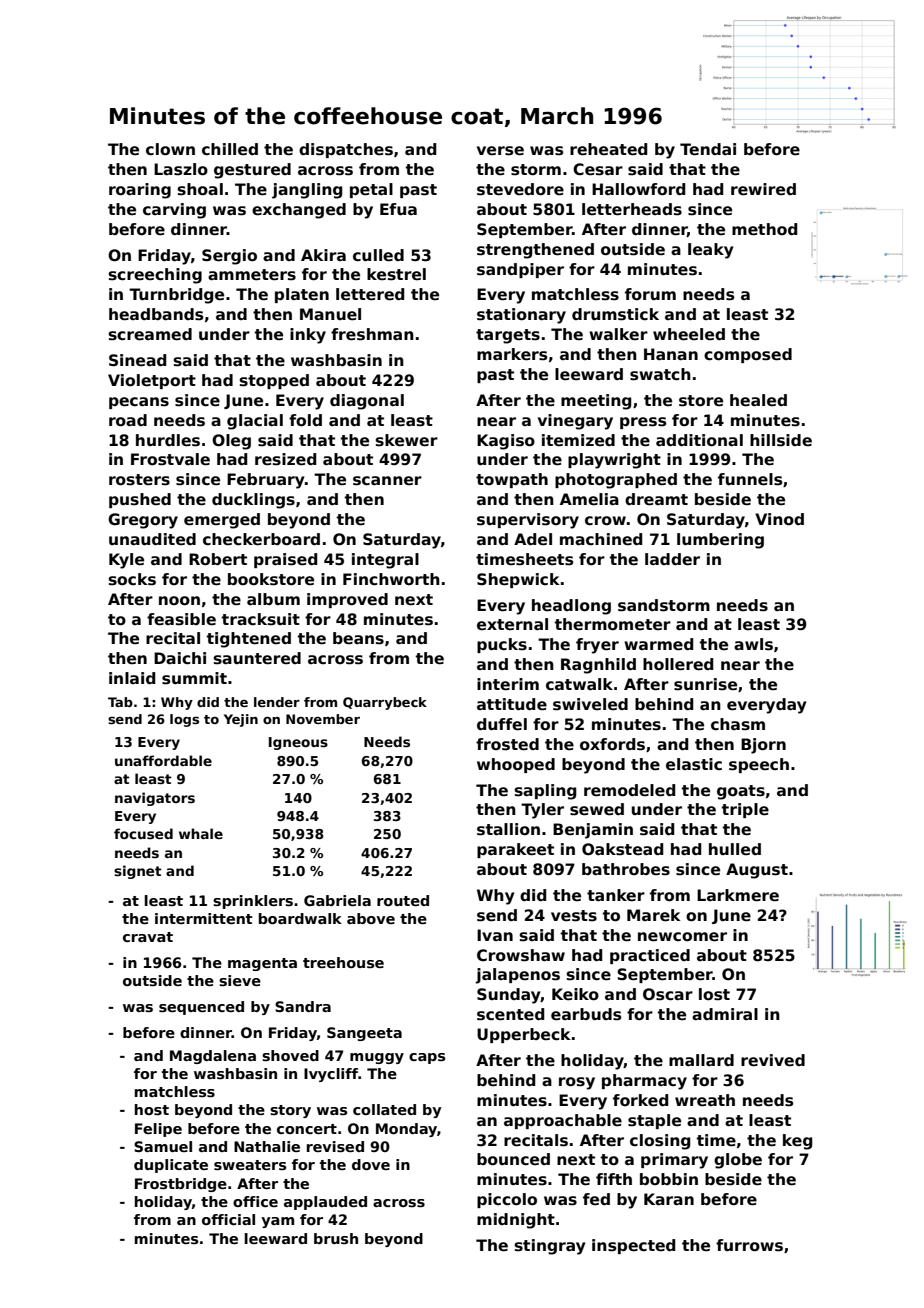 The image size is (924, 1308). I want to click on whale, so click(201, 833).
